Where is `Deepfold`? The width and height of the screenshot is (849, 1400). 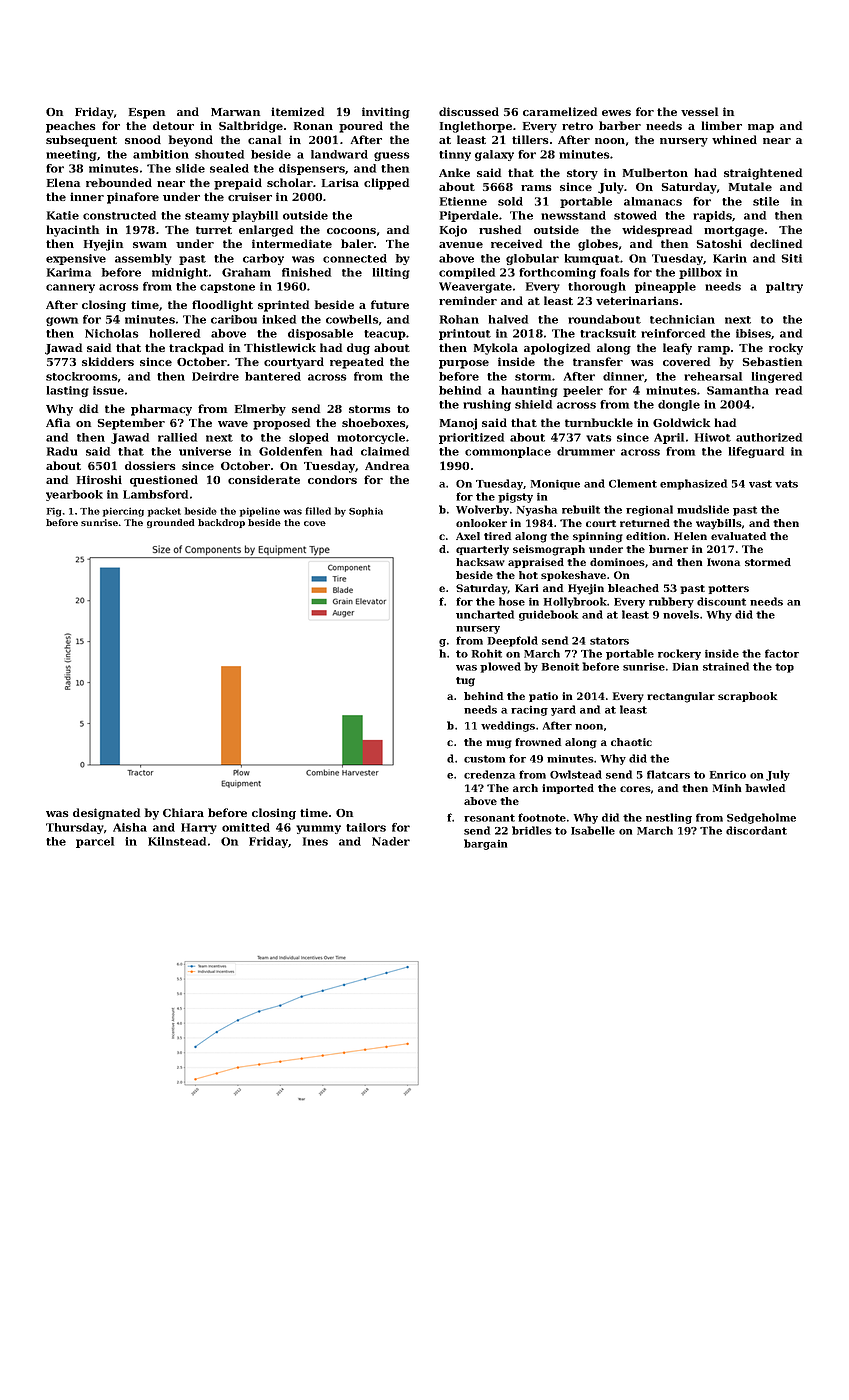
Deepfold is located at coordinates (513, 641).
